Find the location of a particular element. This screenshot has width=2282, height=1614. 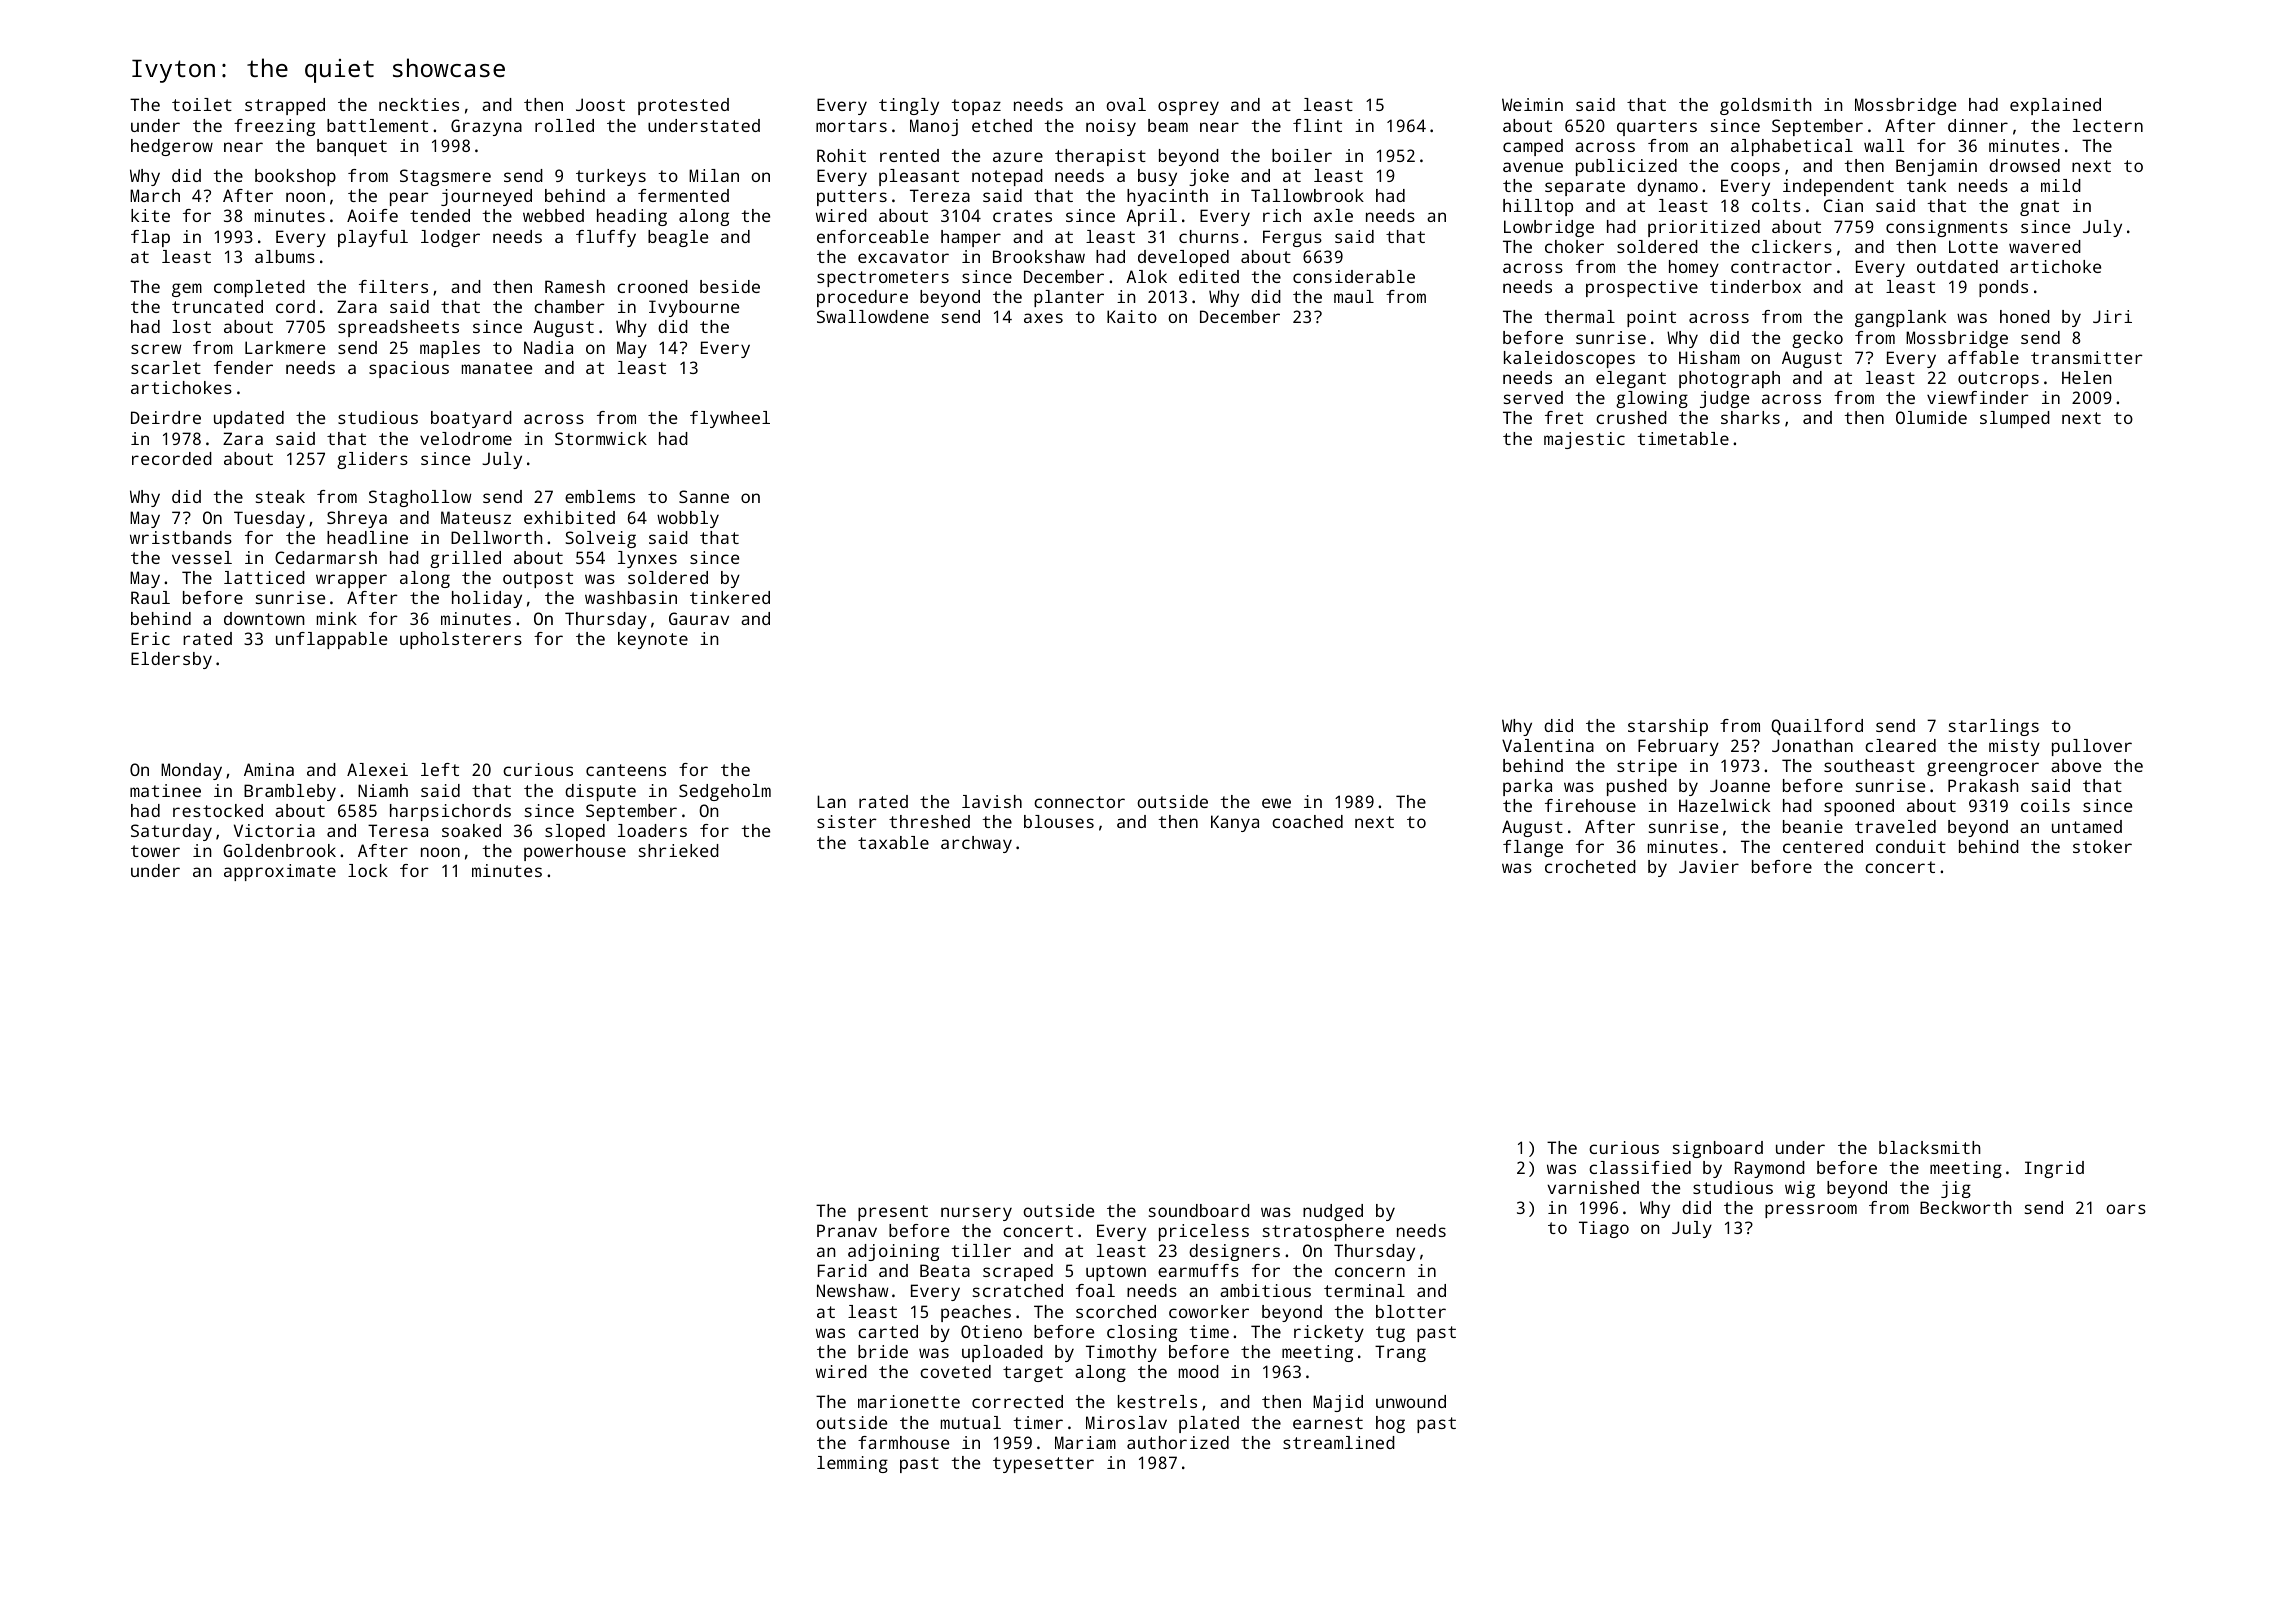

classified is located at coordinates (1640, 1167).
